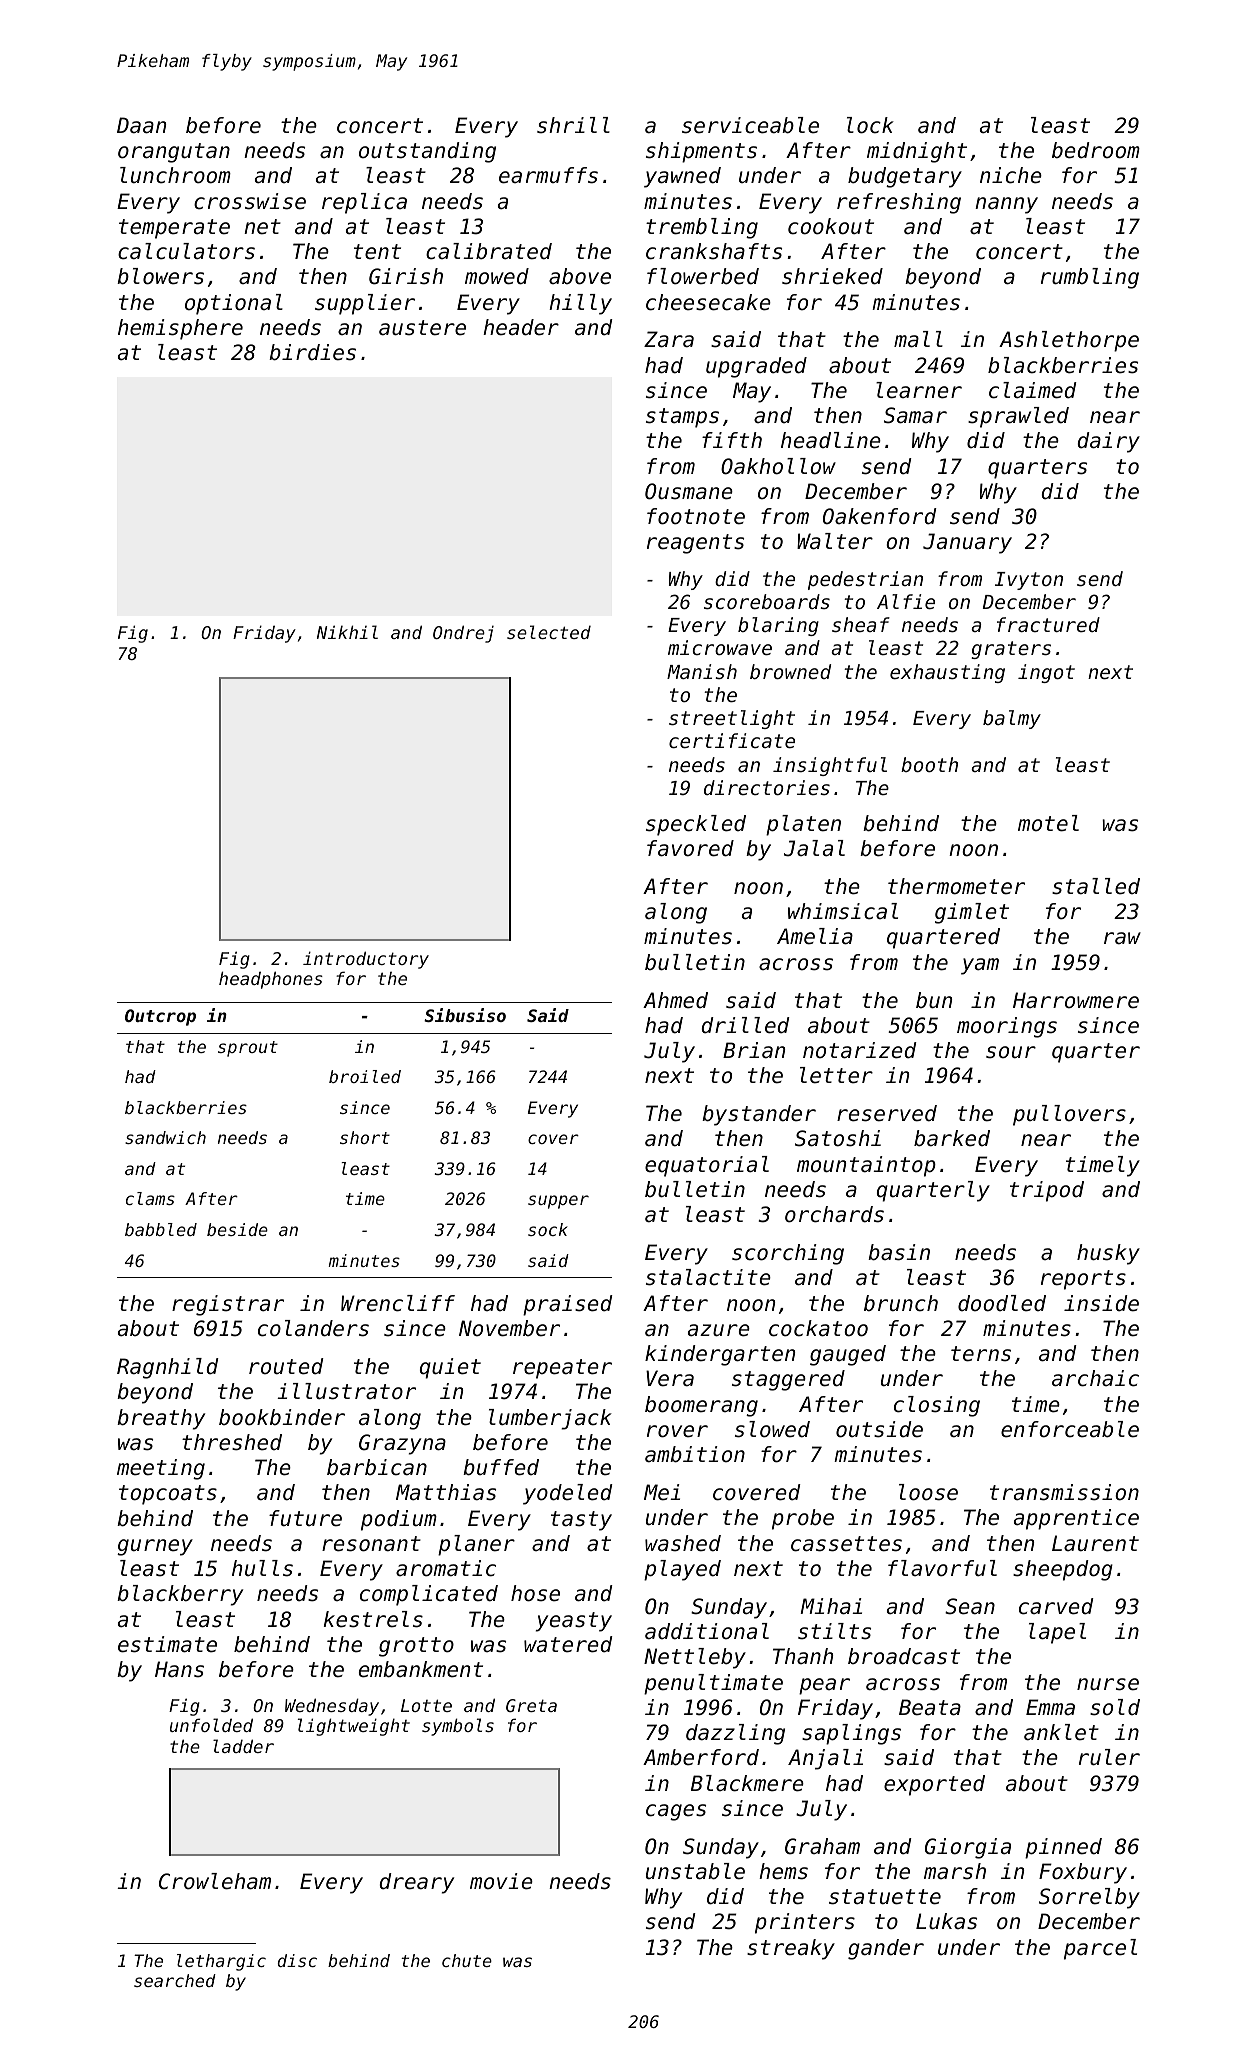 This page has height=2070, width=1257. I want to click on dairy, so click(1109, 442).
